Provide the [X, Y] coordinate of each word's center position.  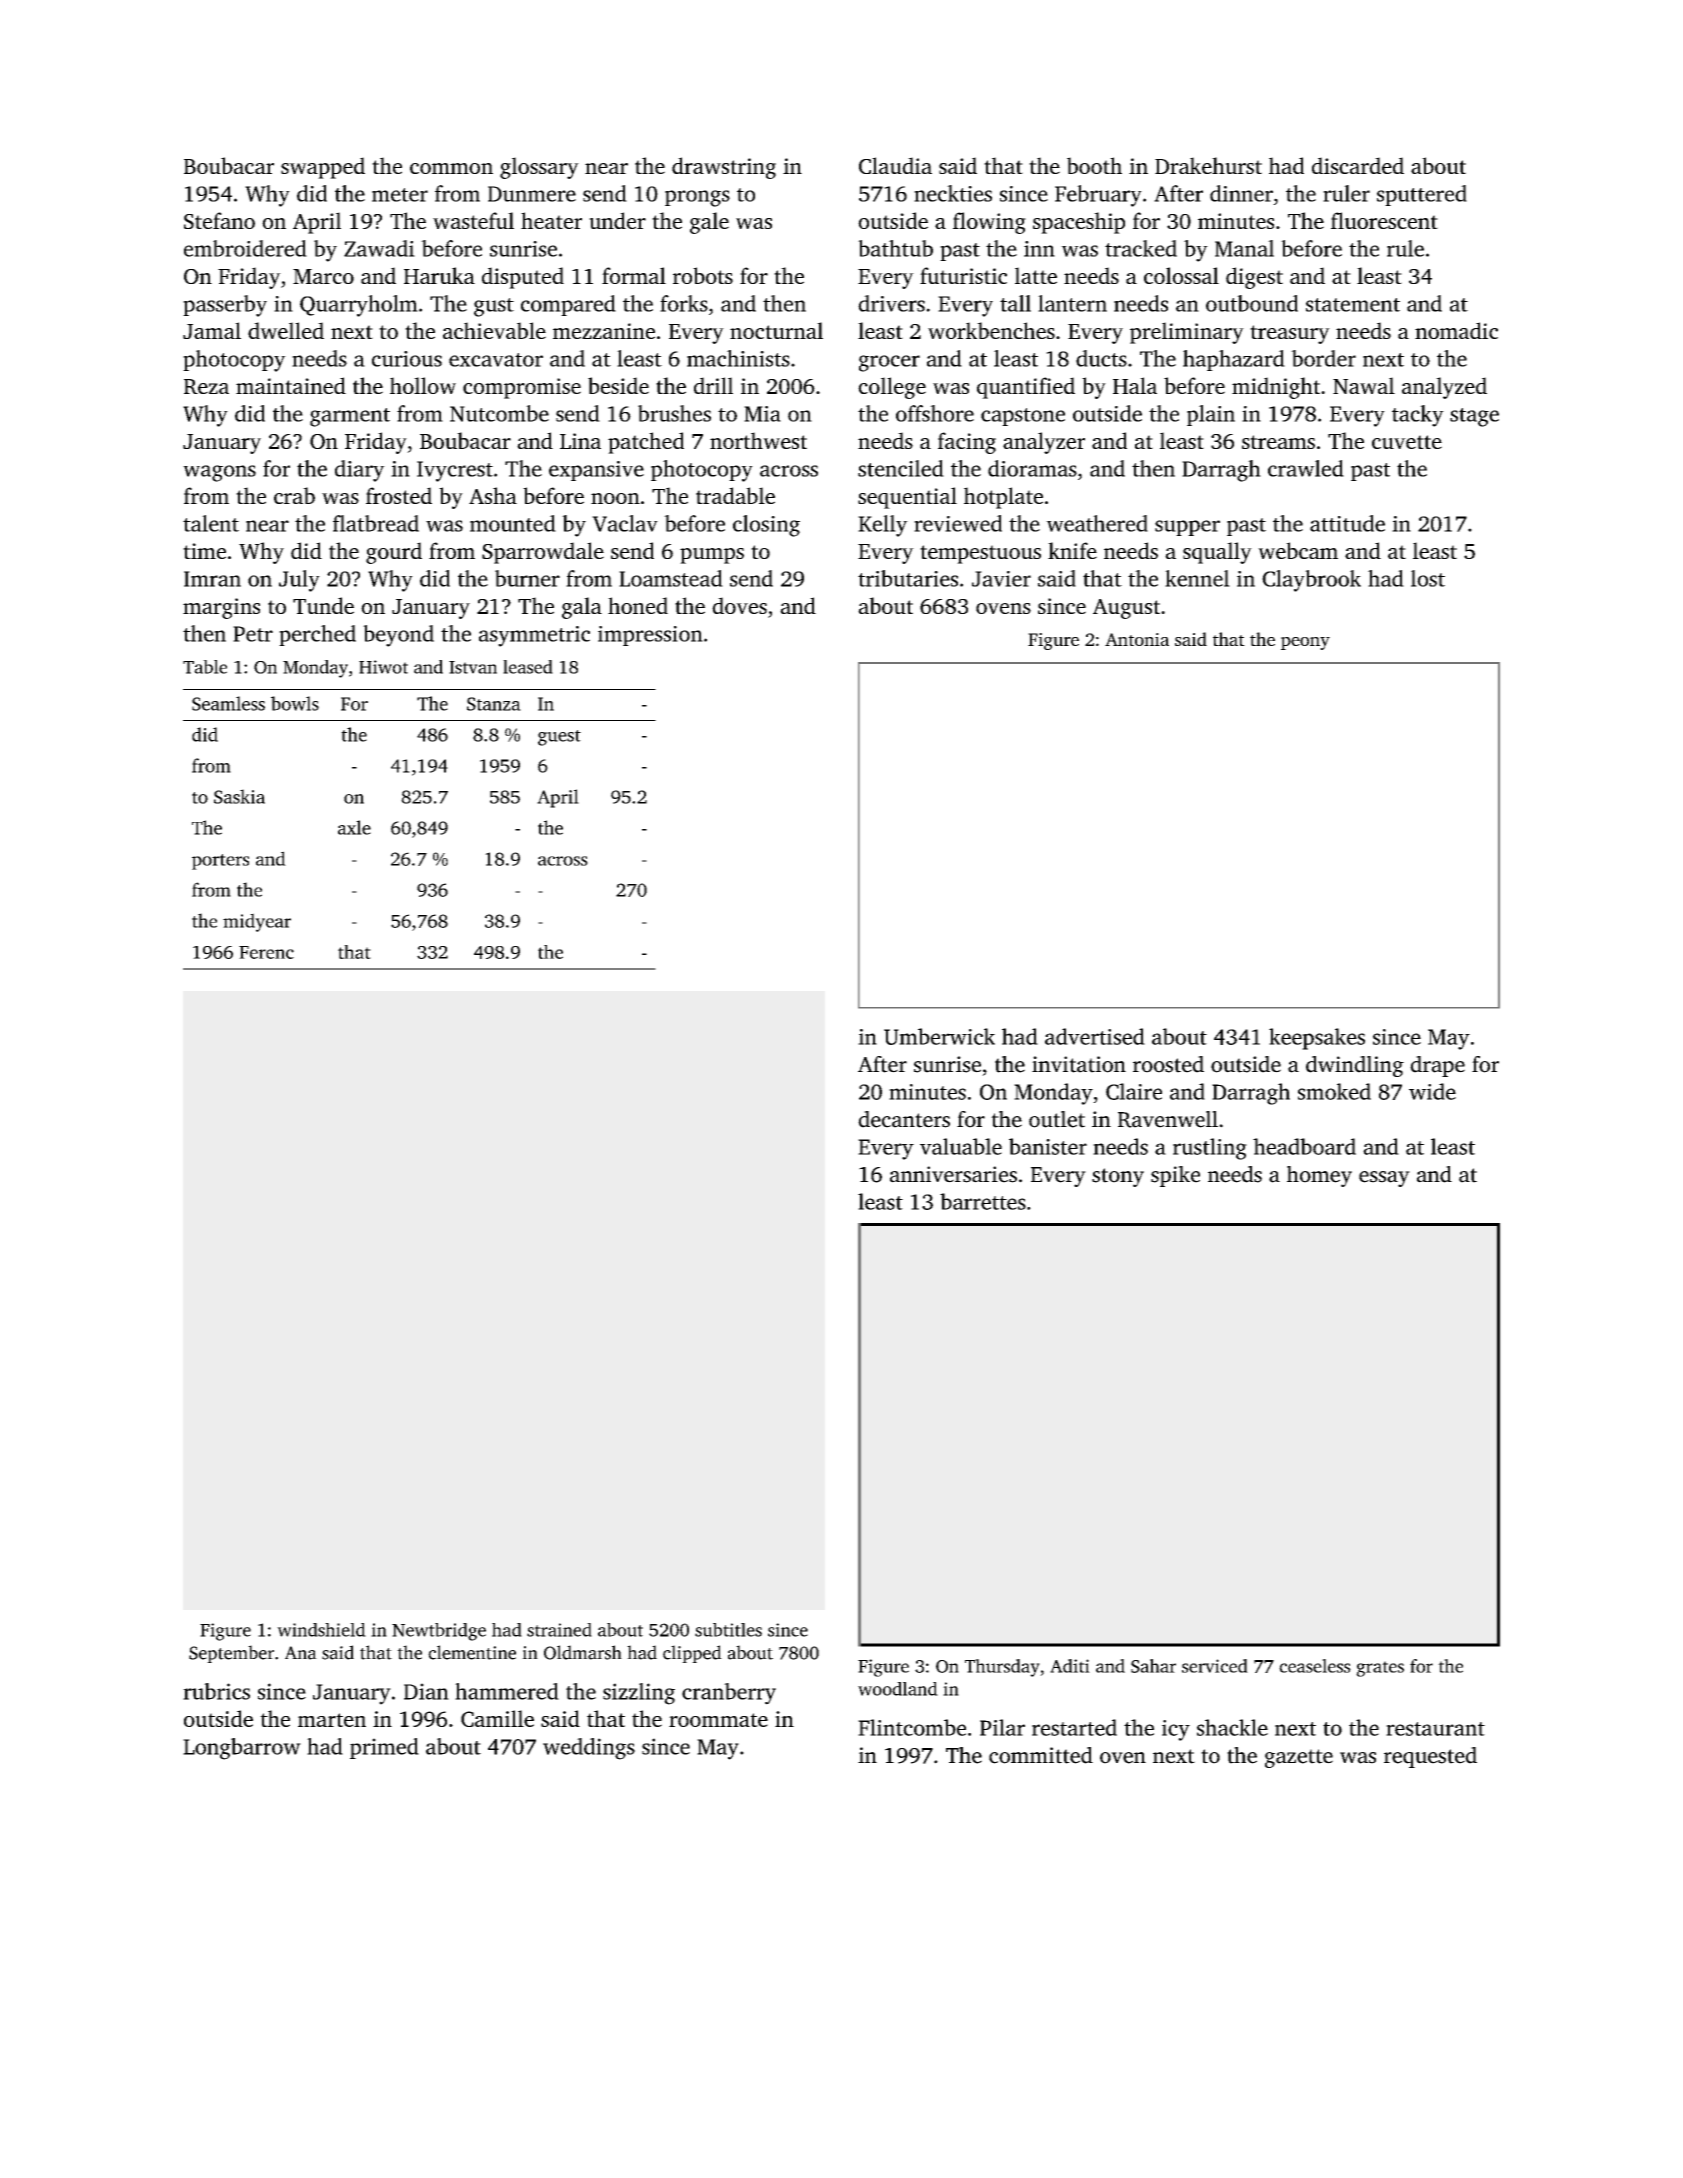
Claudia [895, 165]
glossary [539, 168]
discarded [1358, 165]
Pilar [1002, 1727]
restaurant [1435, 1729]
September [231, 1654]
